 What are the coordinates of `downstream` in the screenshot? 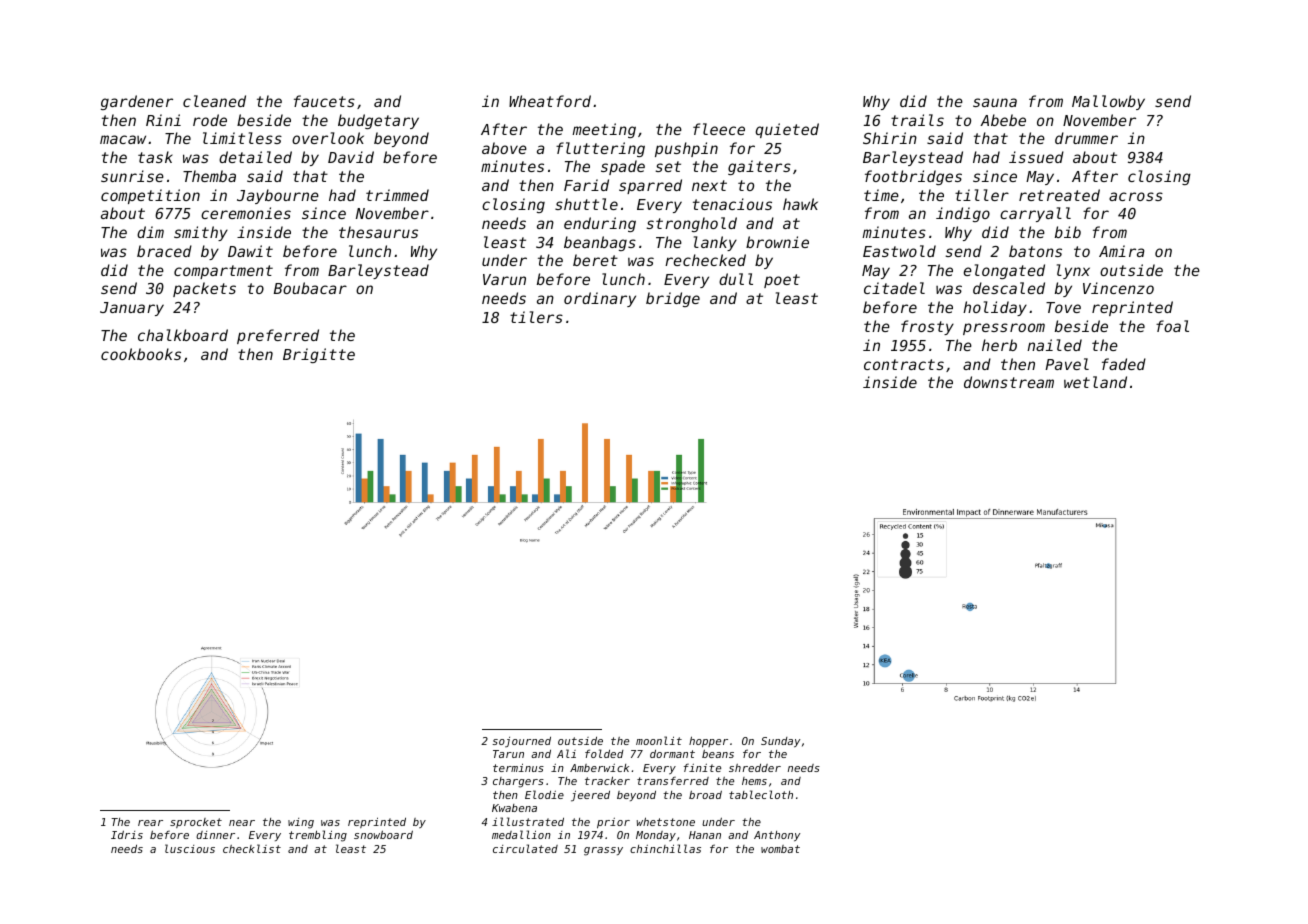 It's located at (1009, 382).
